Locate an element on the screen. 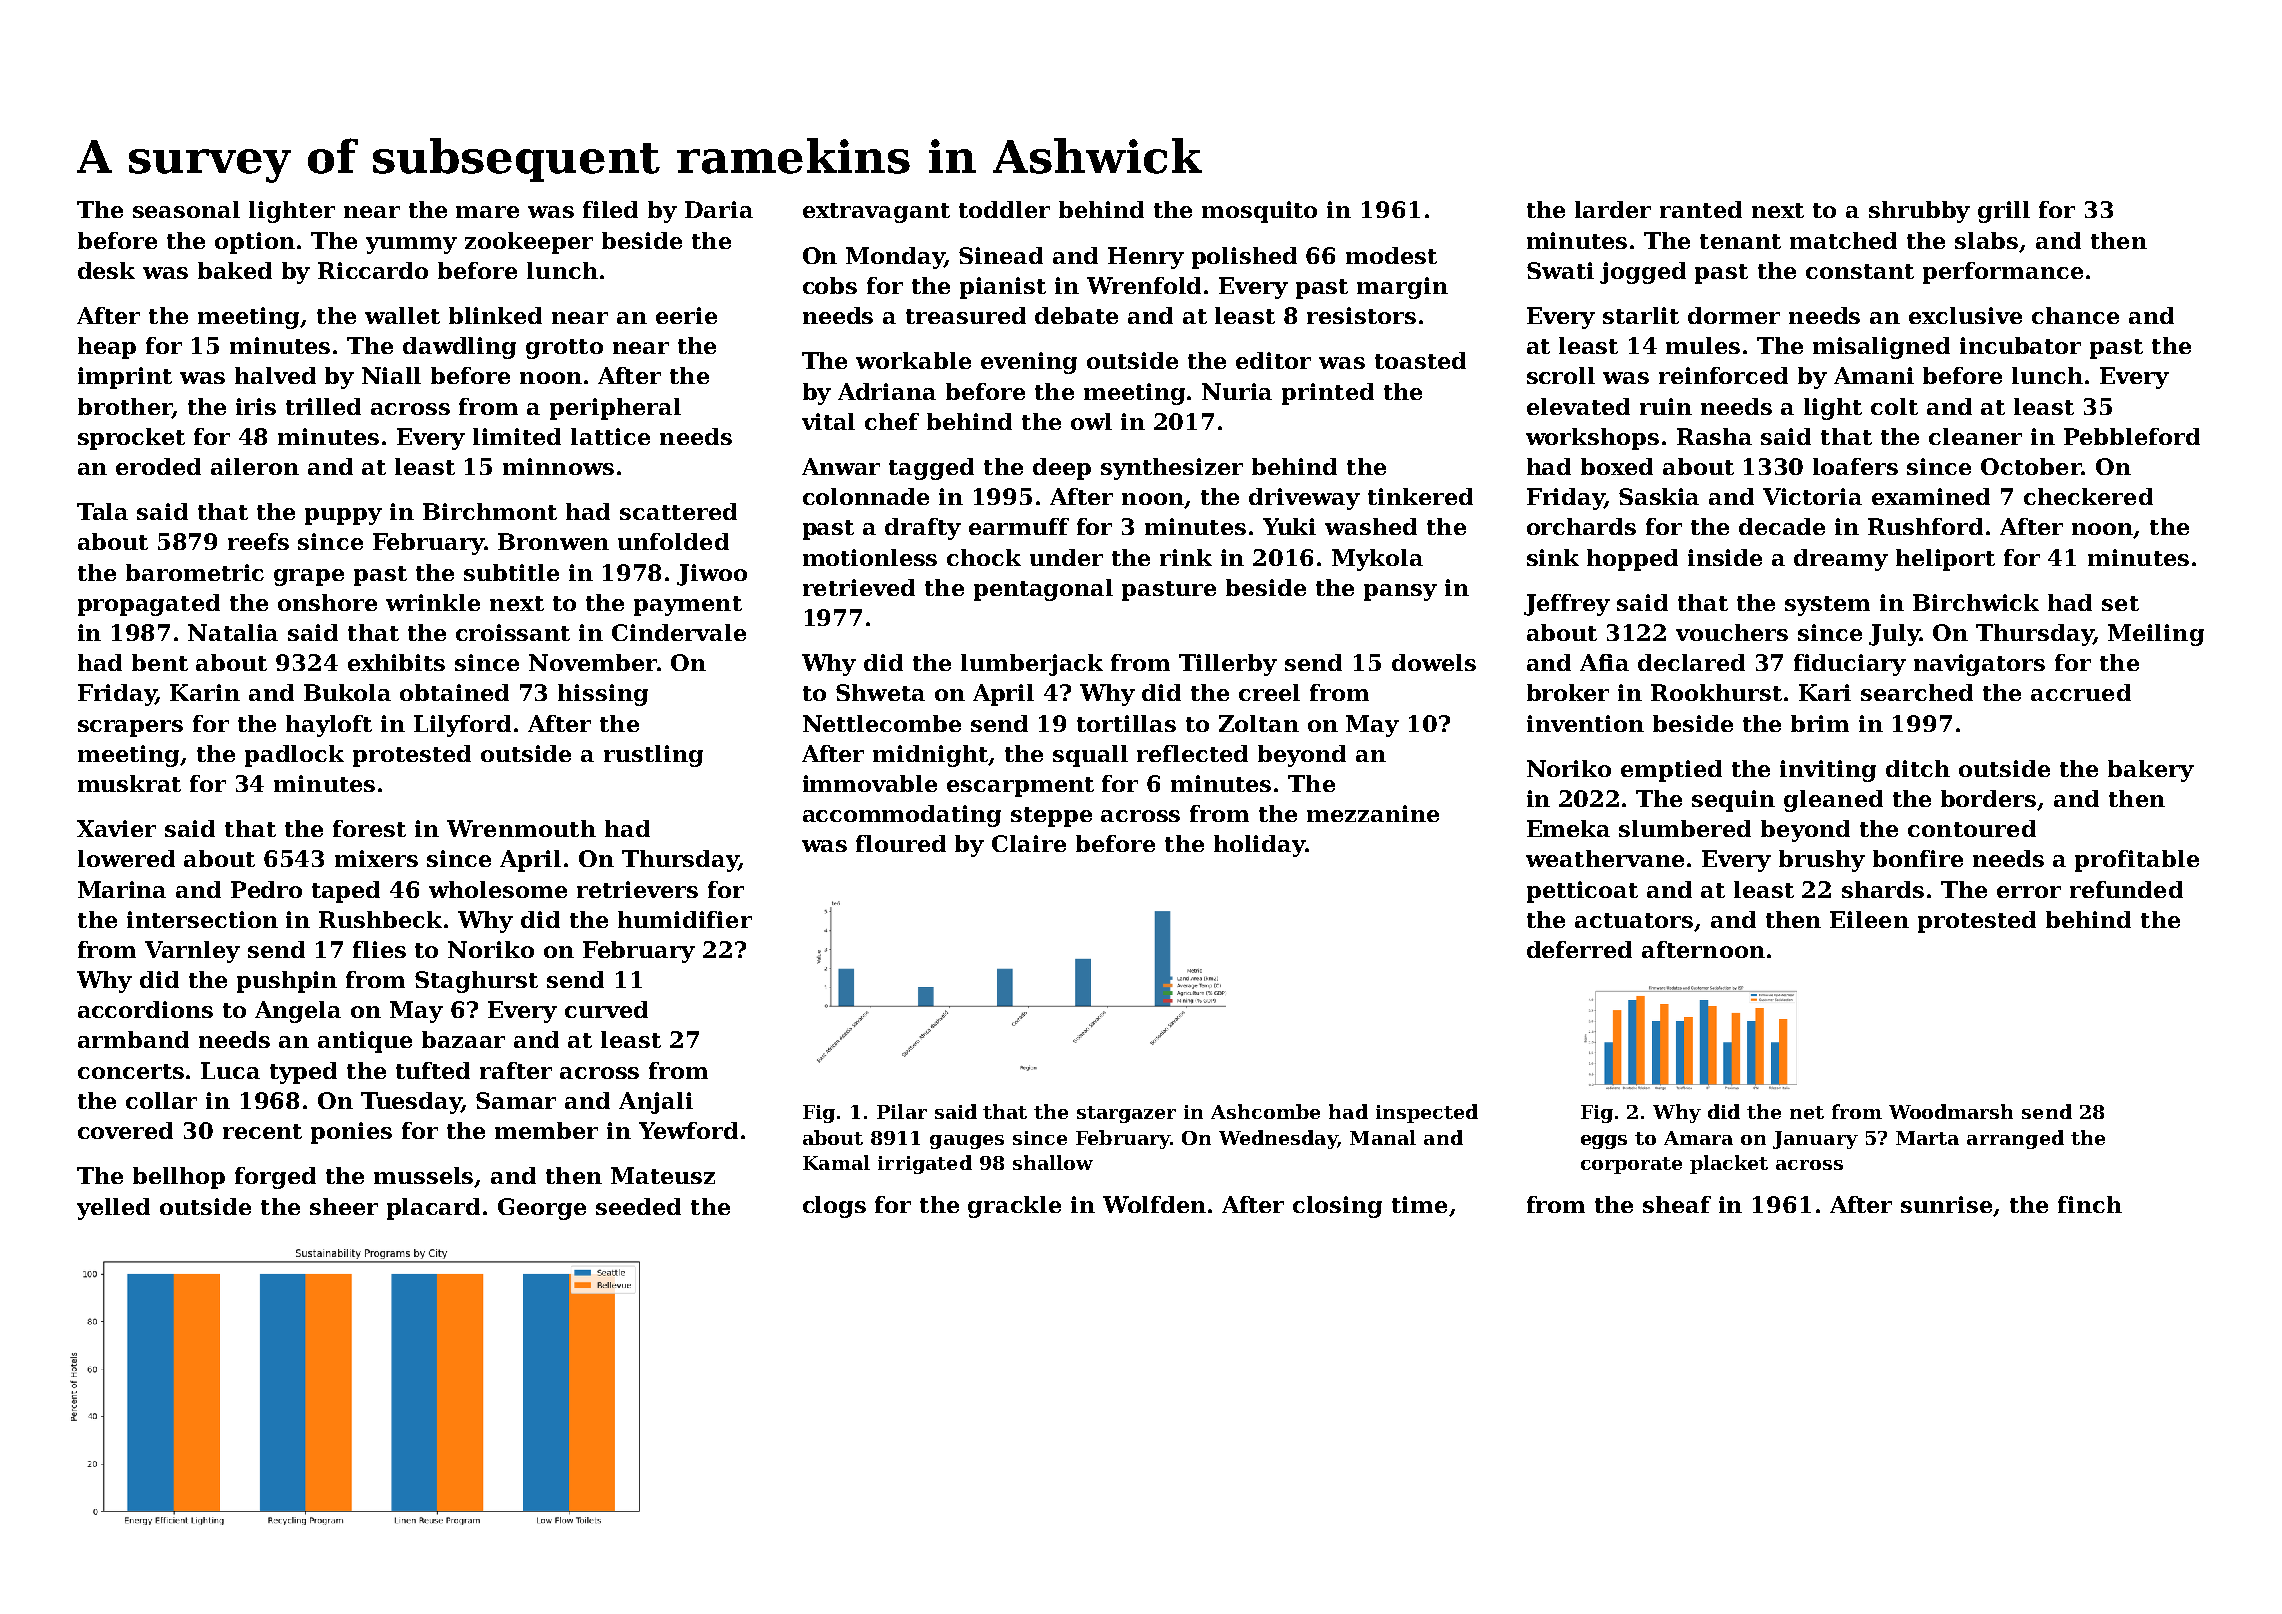 The height and width of the screenshot is (1614, 2282). Daria is located at coordinates (719, 209).
